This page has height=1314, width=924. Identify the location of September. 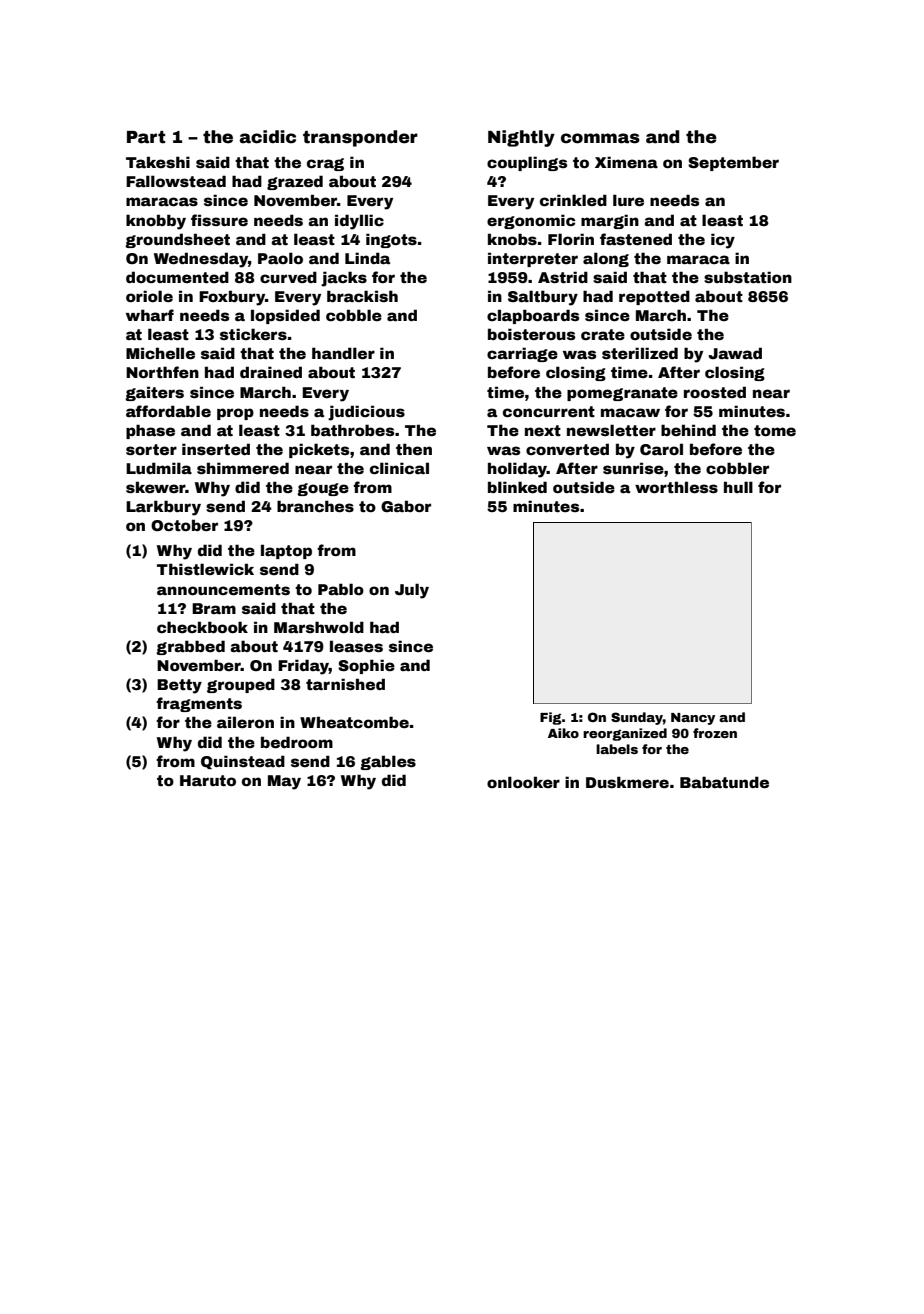
(733, 163).
